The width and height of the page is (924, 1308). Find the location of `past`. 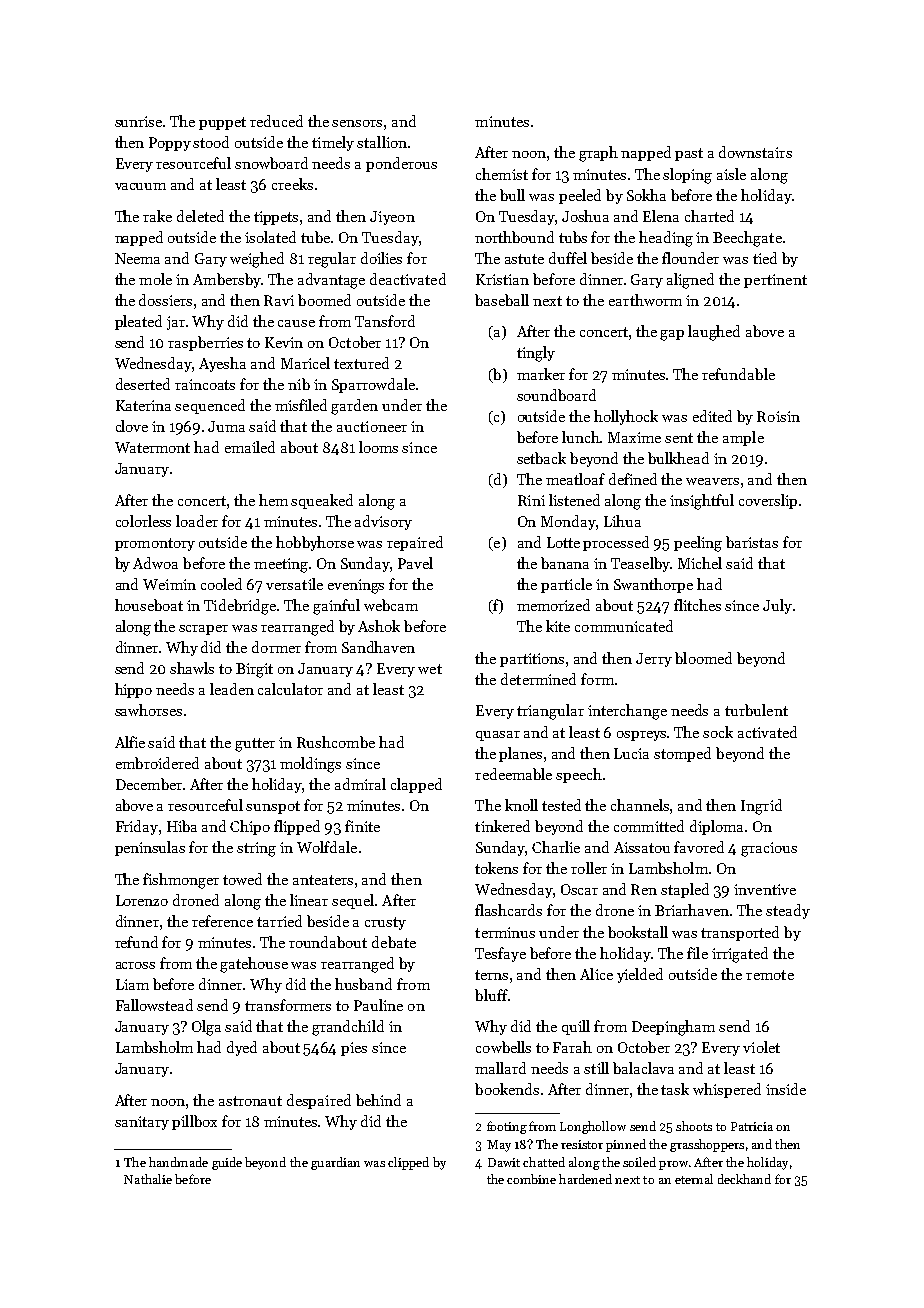

past is located at coordinates (689, 154).
